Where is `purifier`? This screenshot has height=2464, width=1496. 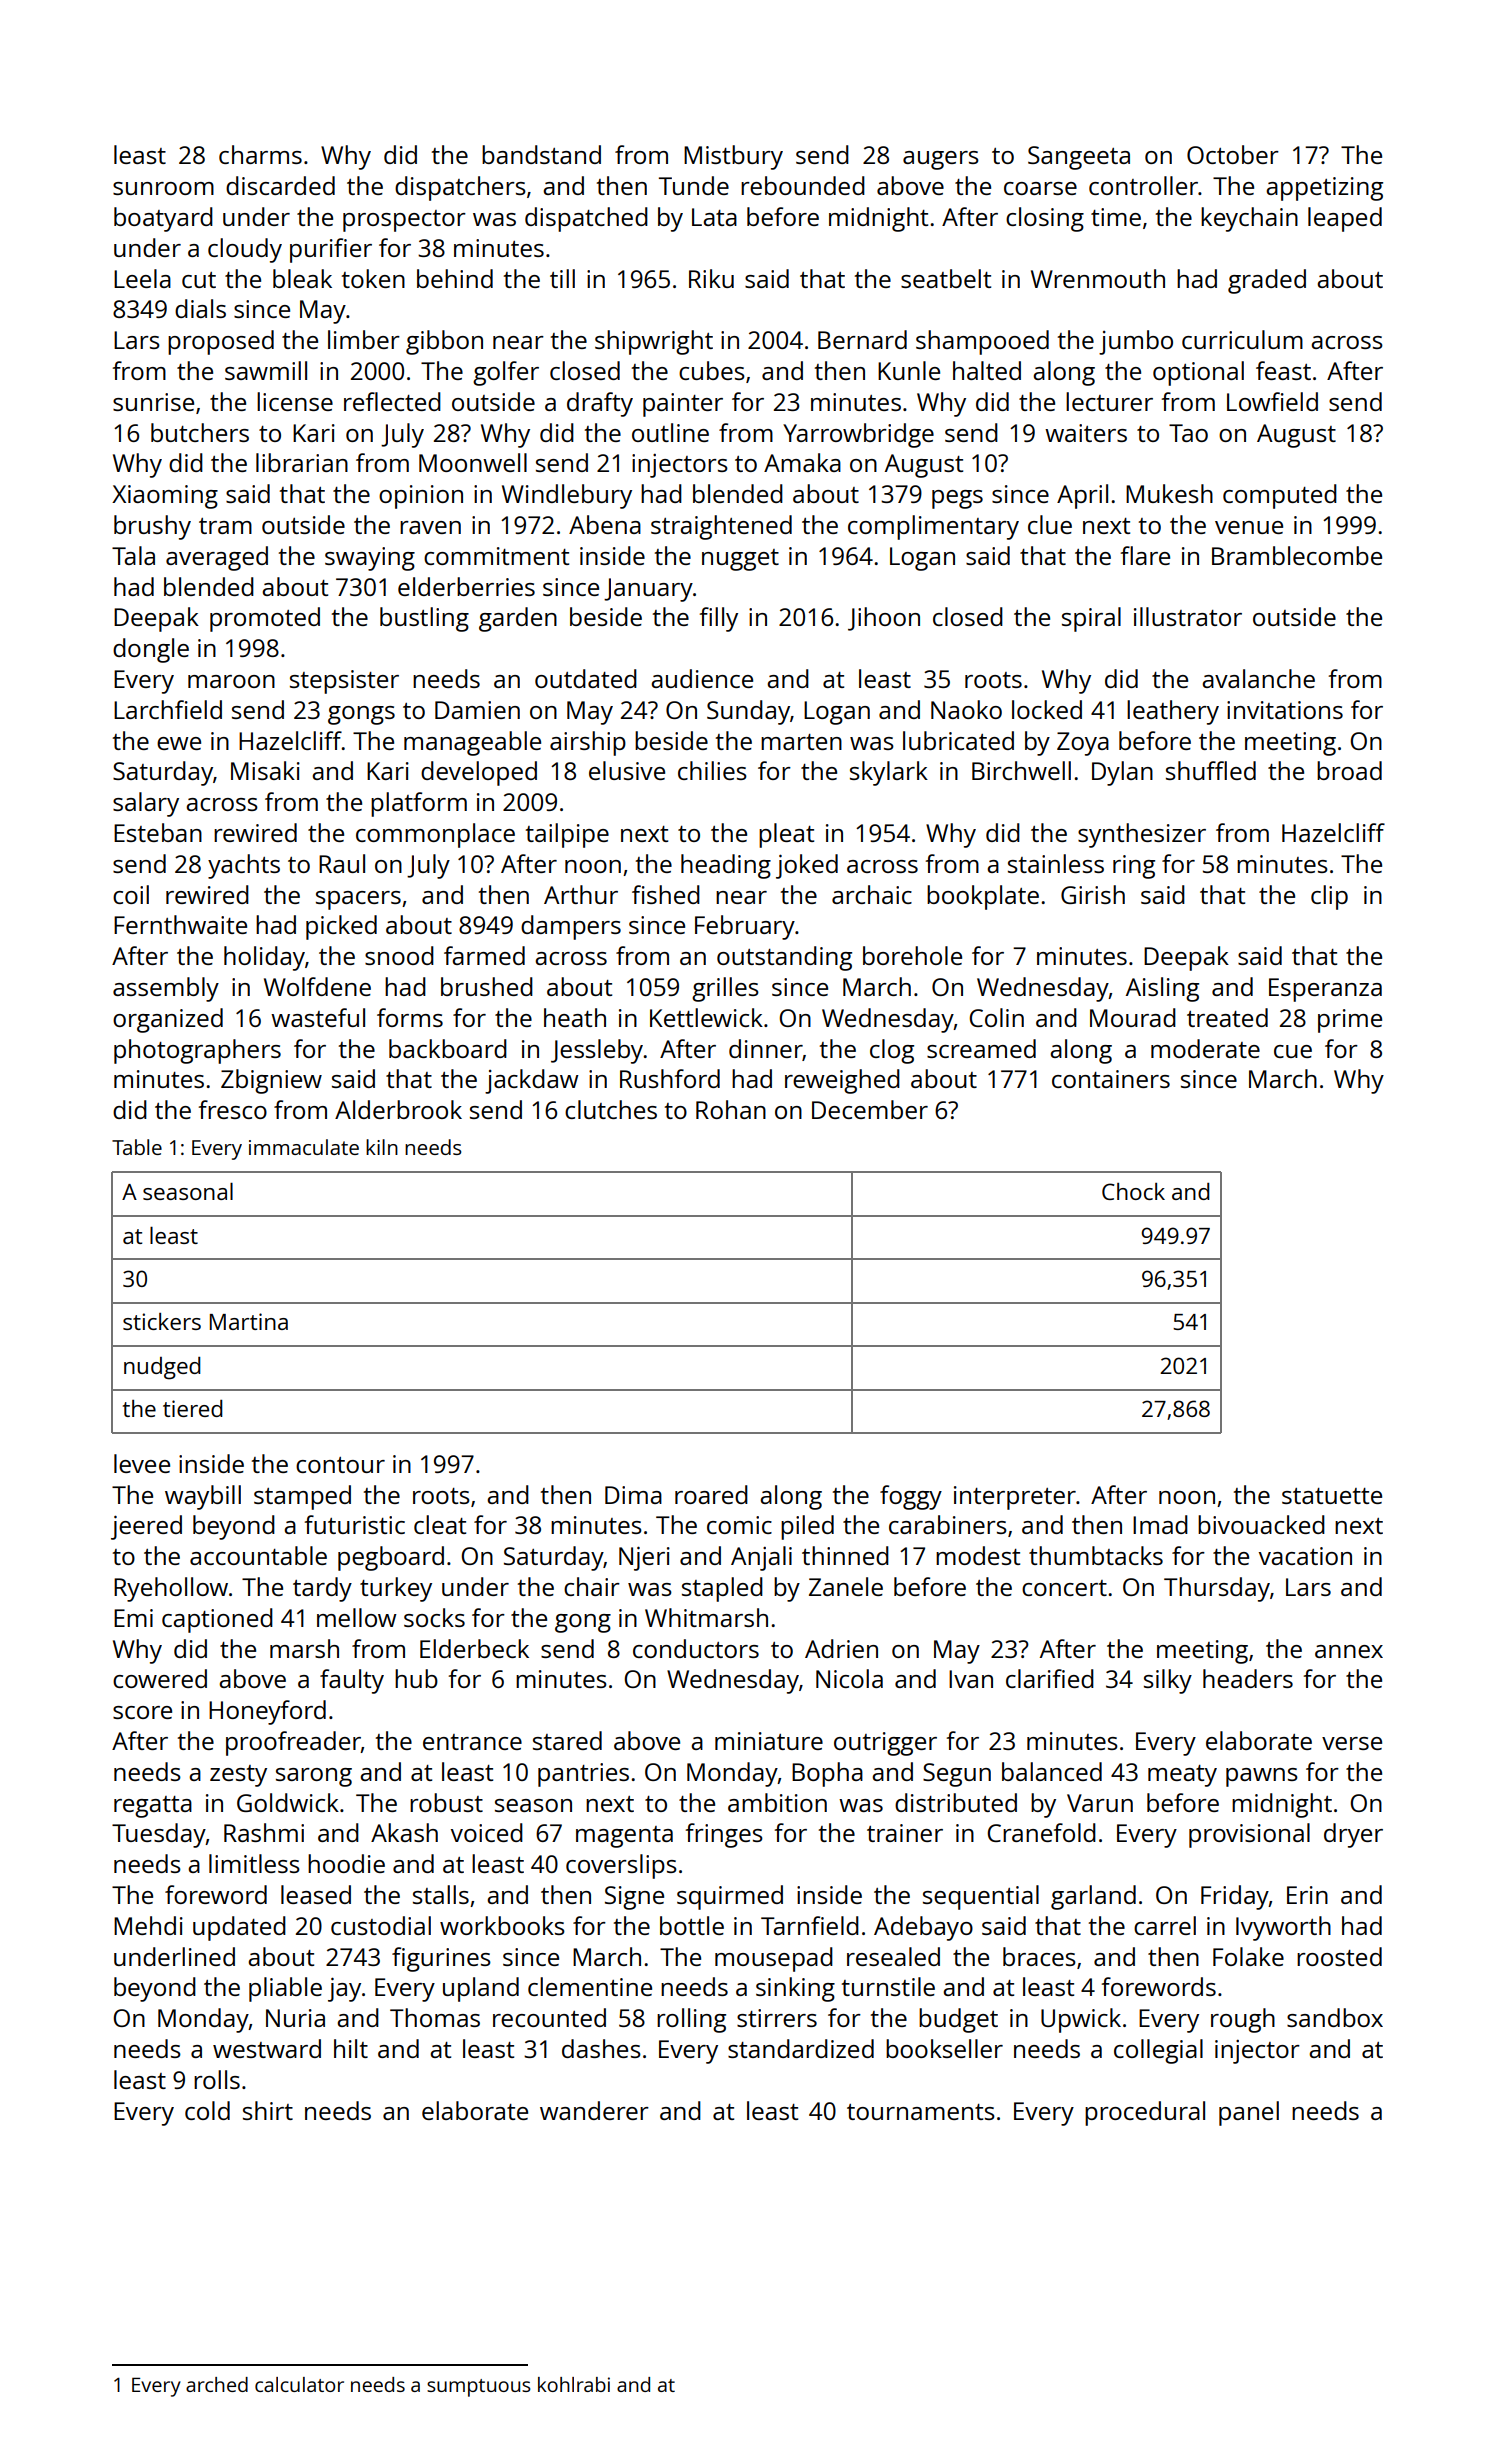 purifier is located at coordinates (331, 250).
